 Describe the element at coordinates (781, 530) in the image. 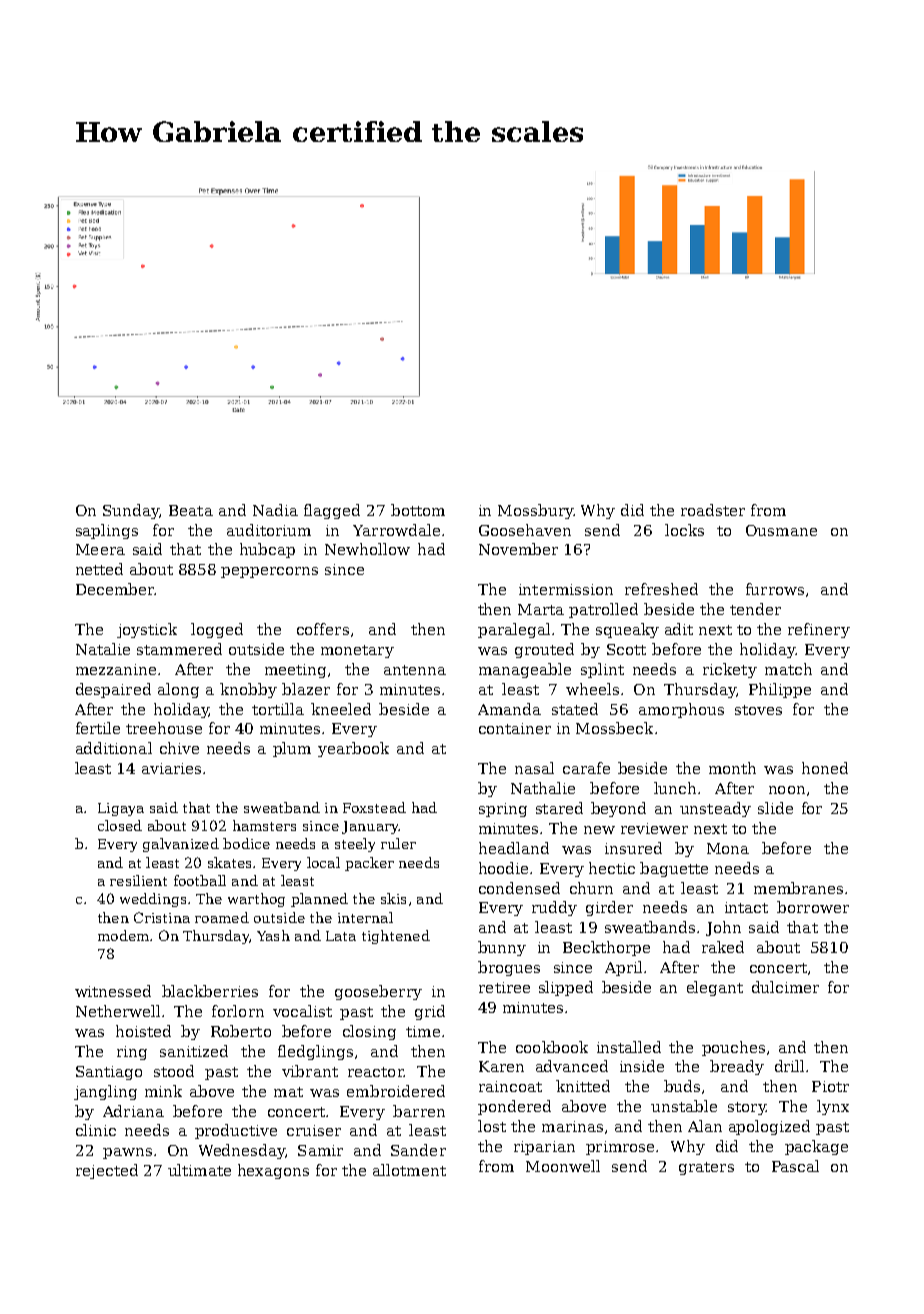

I see `Ousmane` at that location.
